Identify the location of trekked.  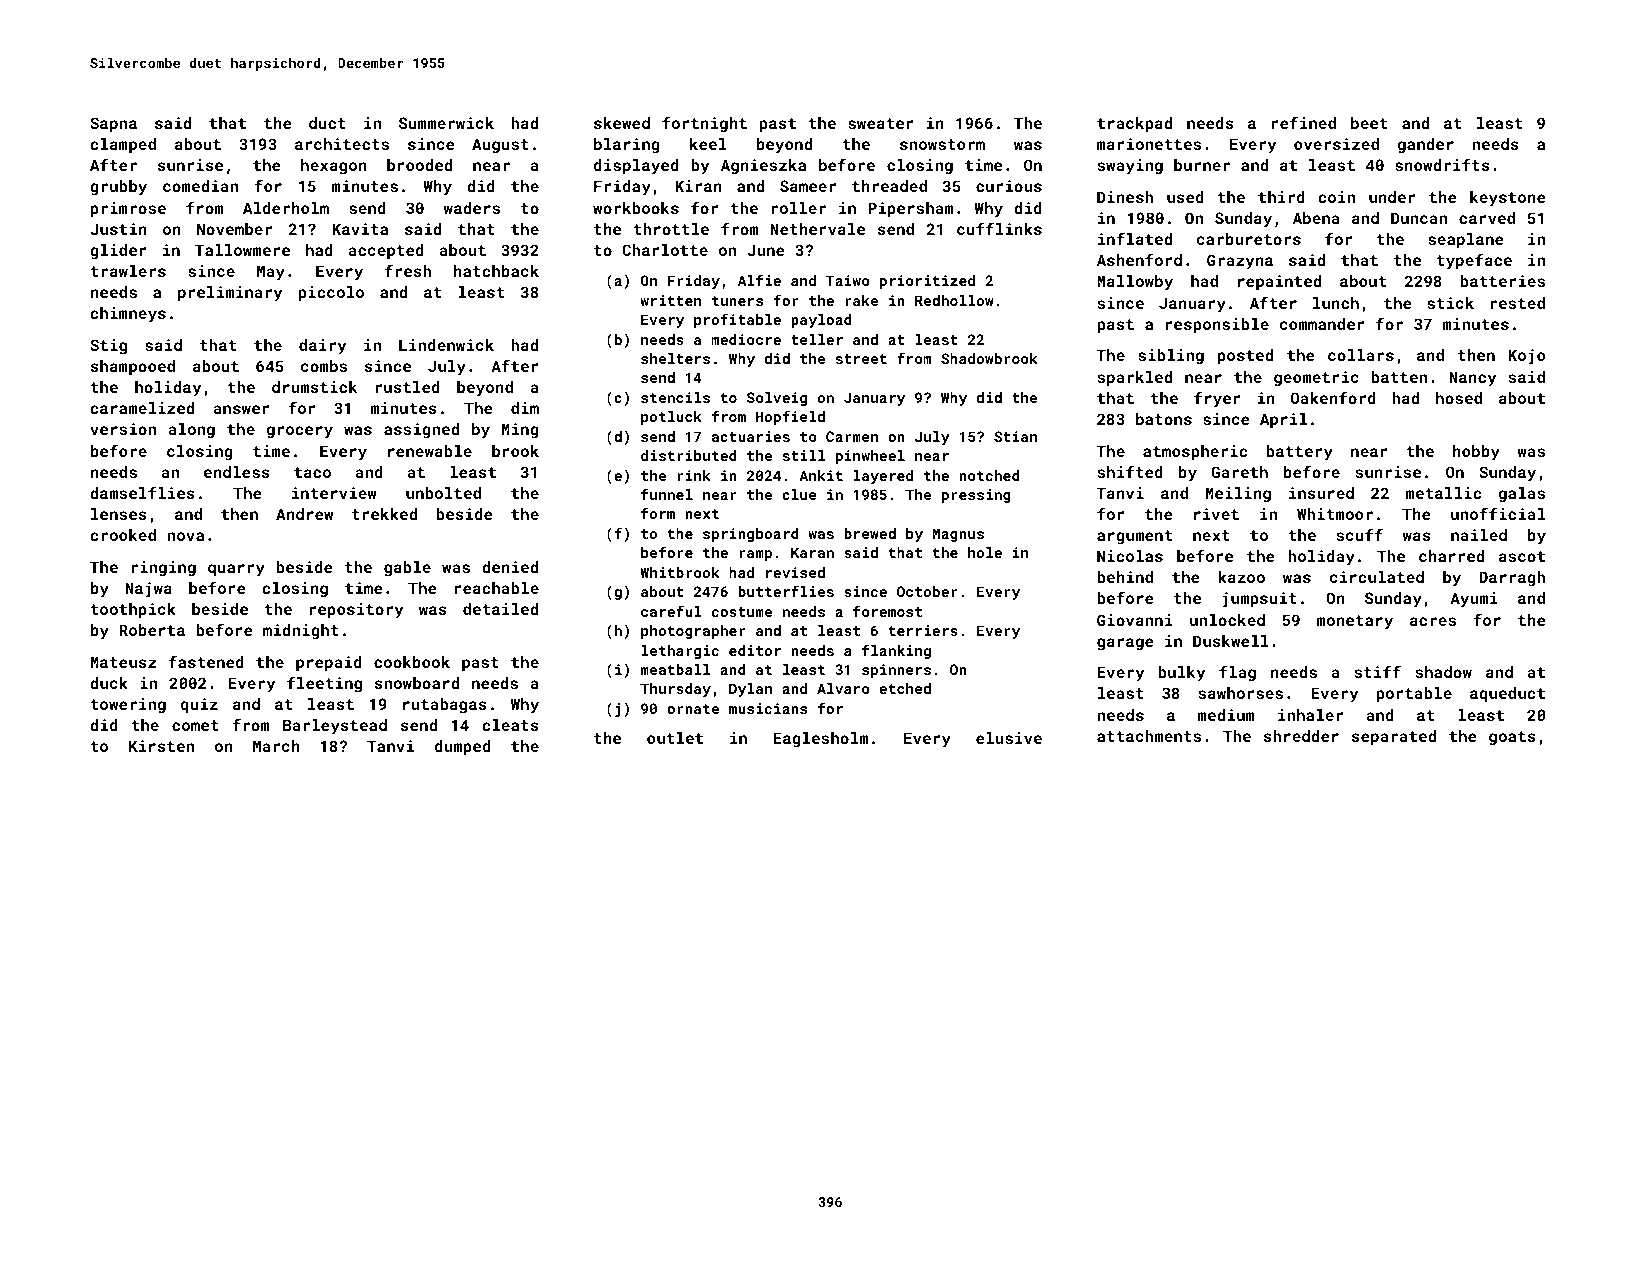
(384, 514).
